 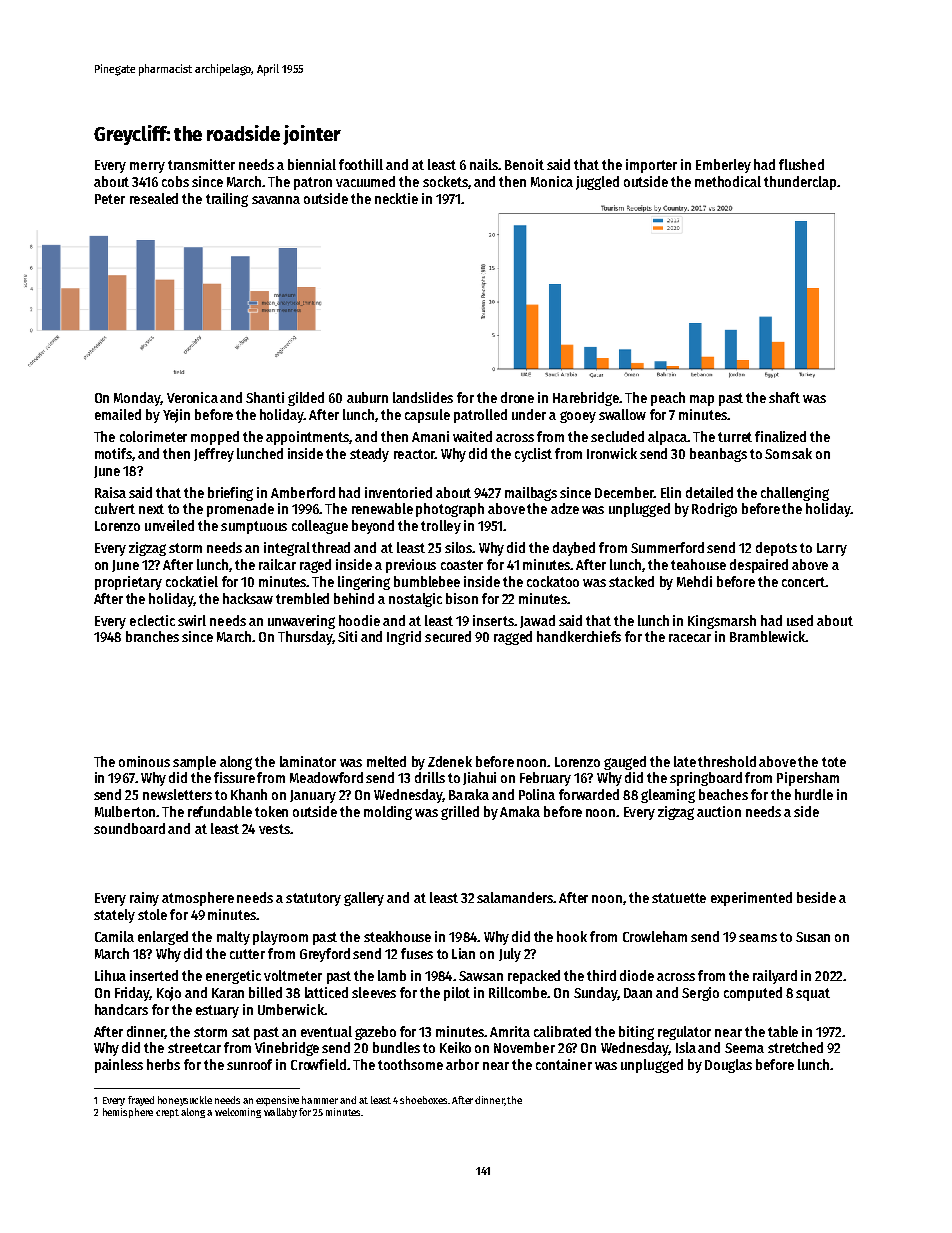 What do you see at coordinates (768, 636) in the screenshot?
I see `Bramblewick` at bounding box center [768, 636].
